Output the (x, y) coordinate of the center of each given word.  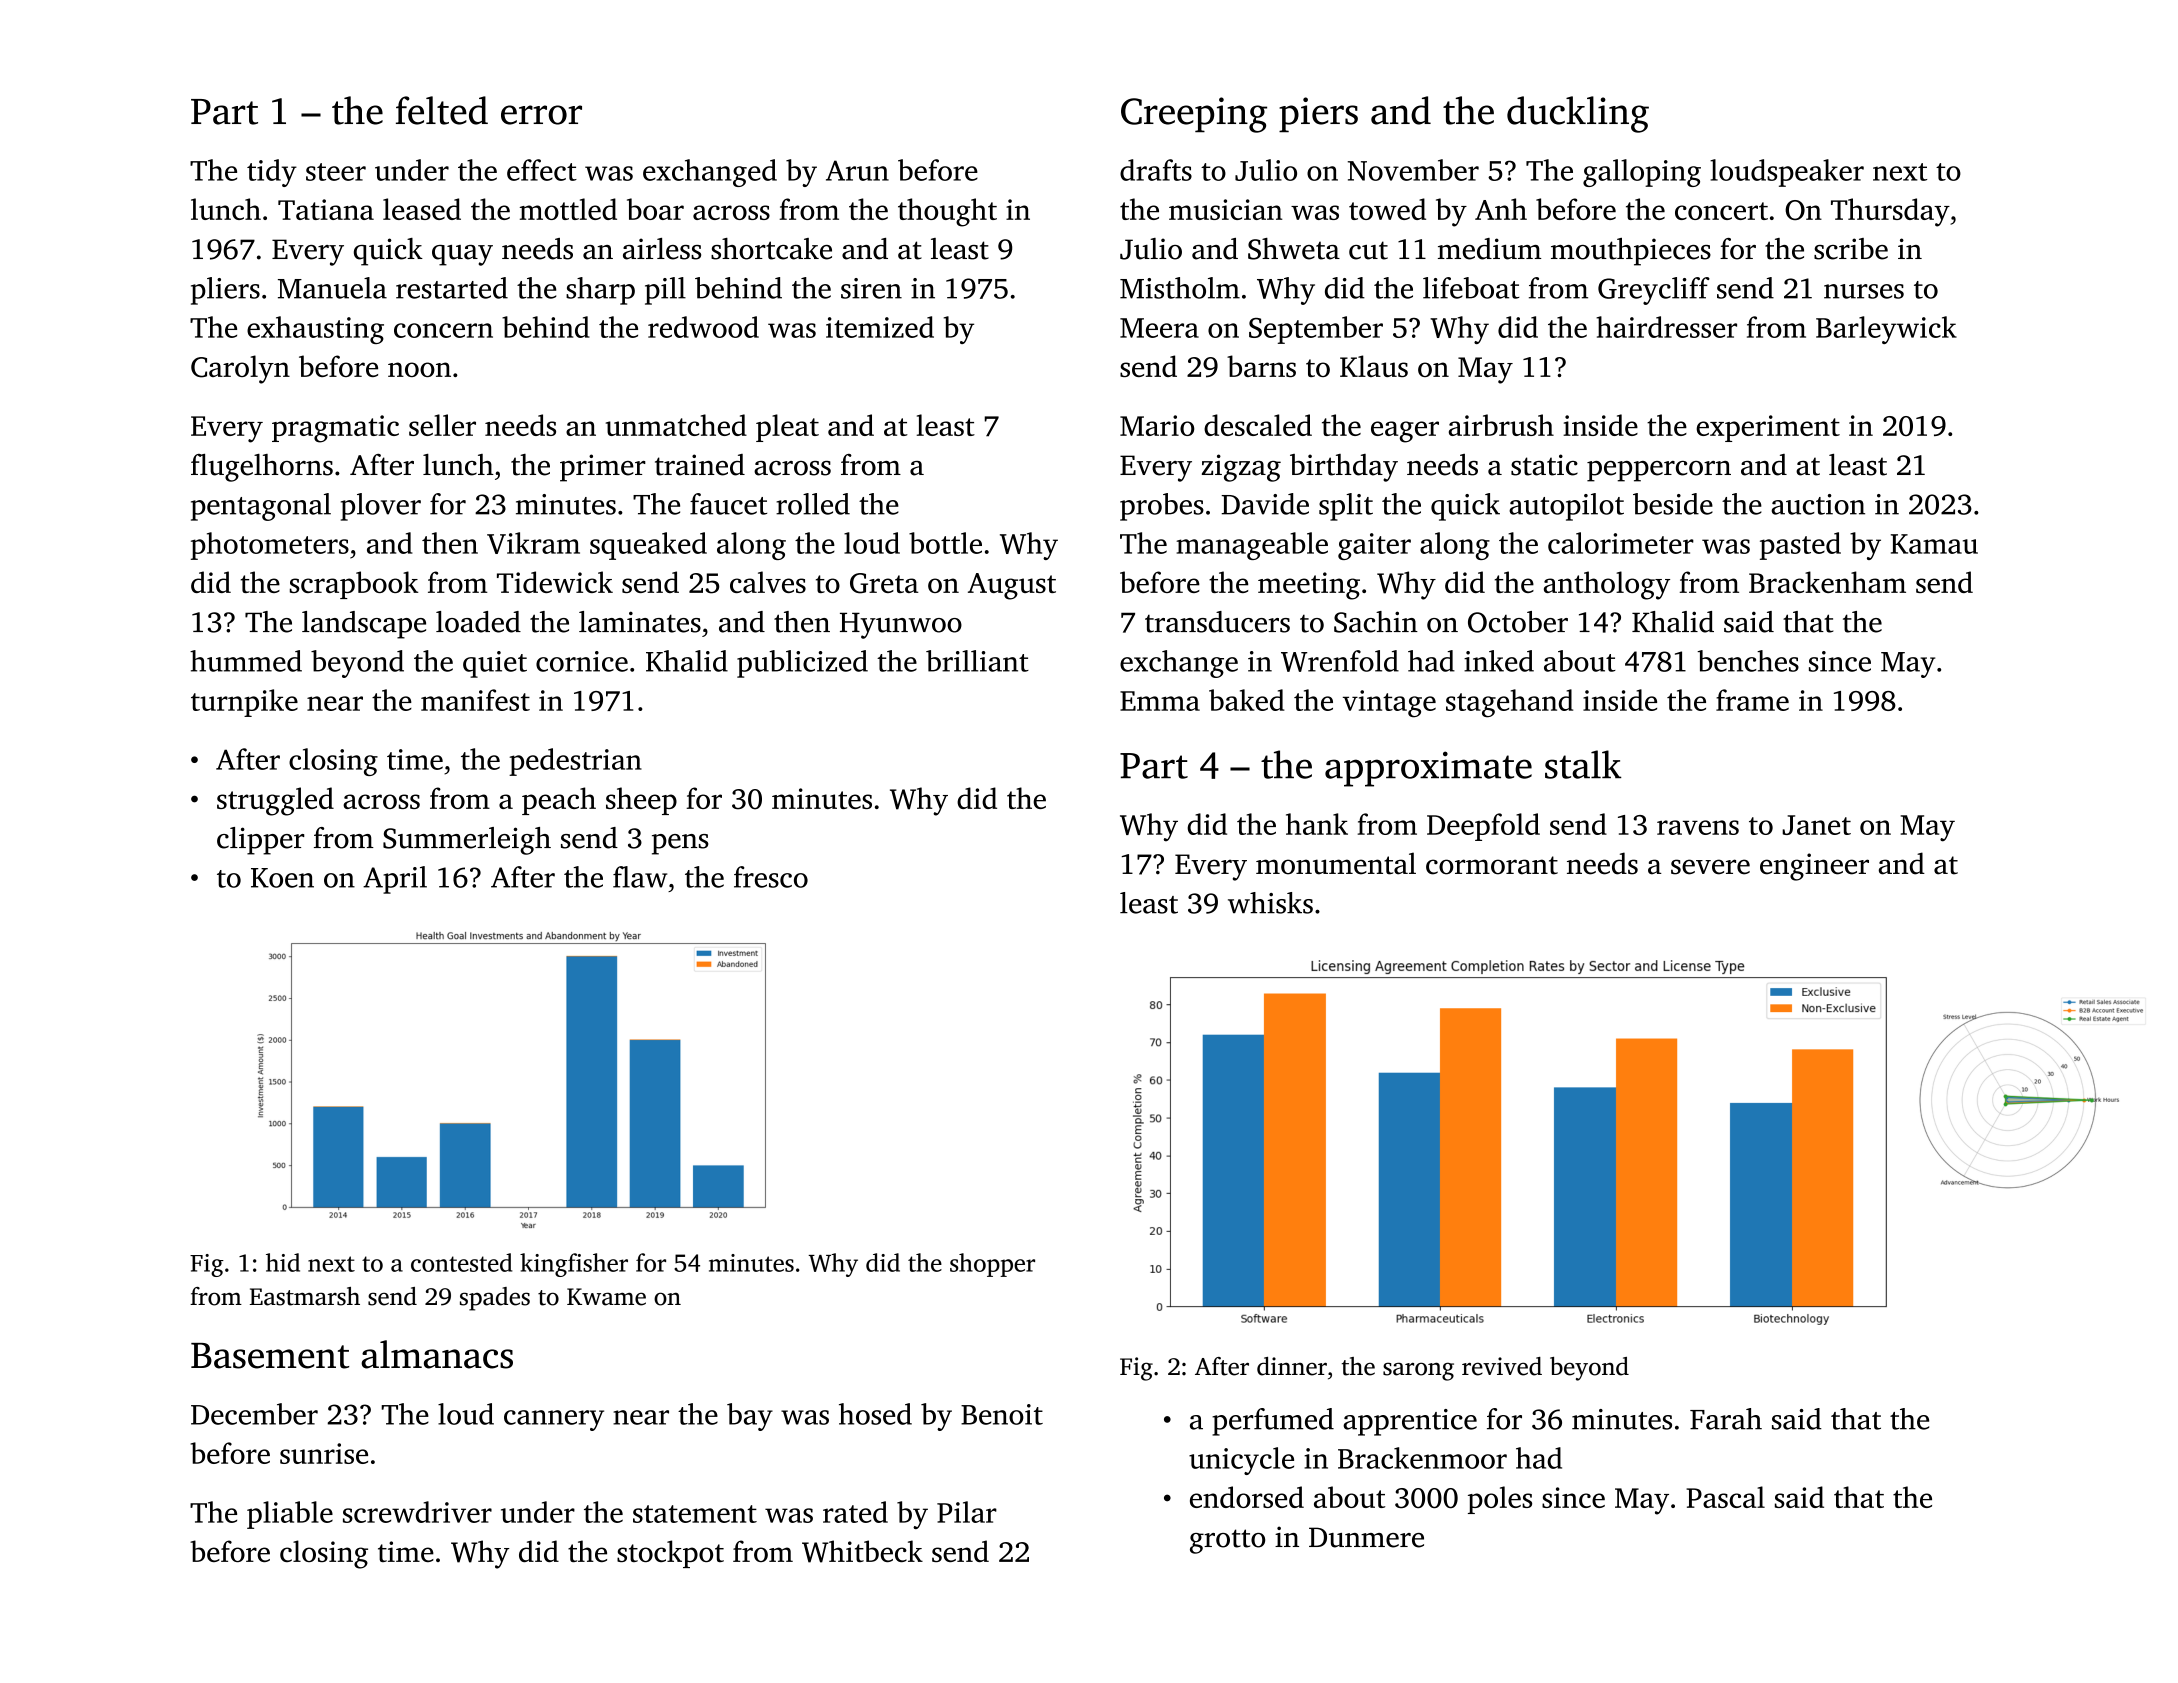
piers (1318, 114)
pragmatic (335, 429)
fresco (771, 877)
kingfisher (574, 1265)
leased (422, 209)
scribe (1851, 249)
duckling (1578, 114)
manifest (475, 700)
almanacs (437, 1354)
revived (1502, 1366)
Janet (1816, 825)
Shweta (1294, 249)
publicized (802, 664)
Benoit (1002, 1414)
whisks (1270, 903)
